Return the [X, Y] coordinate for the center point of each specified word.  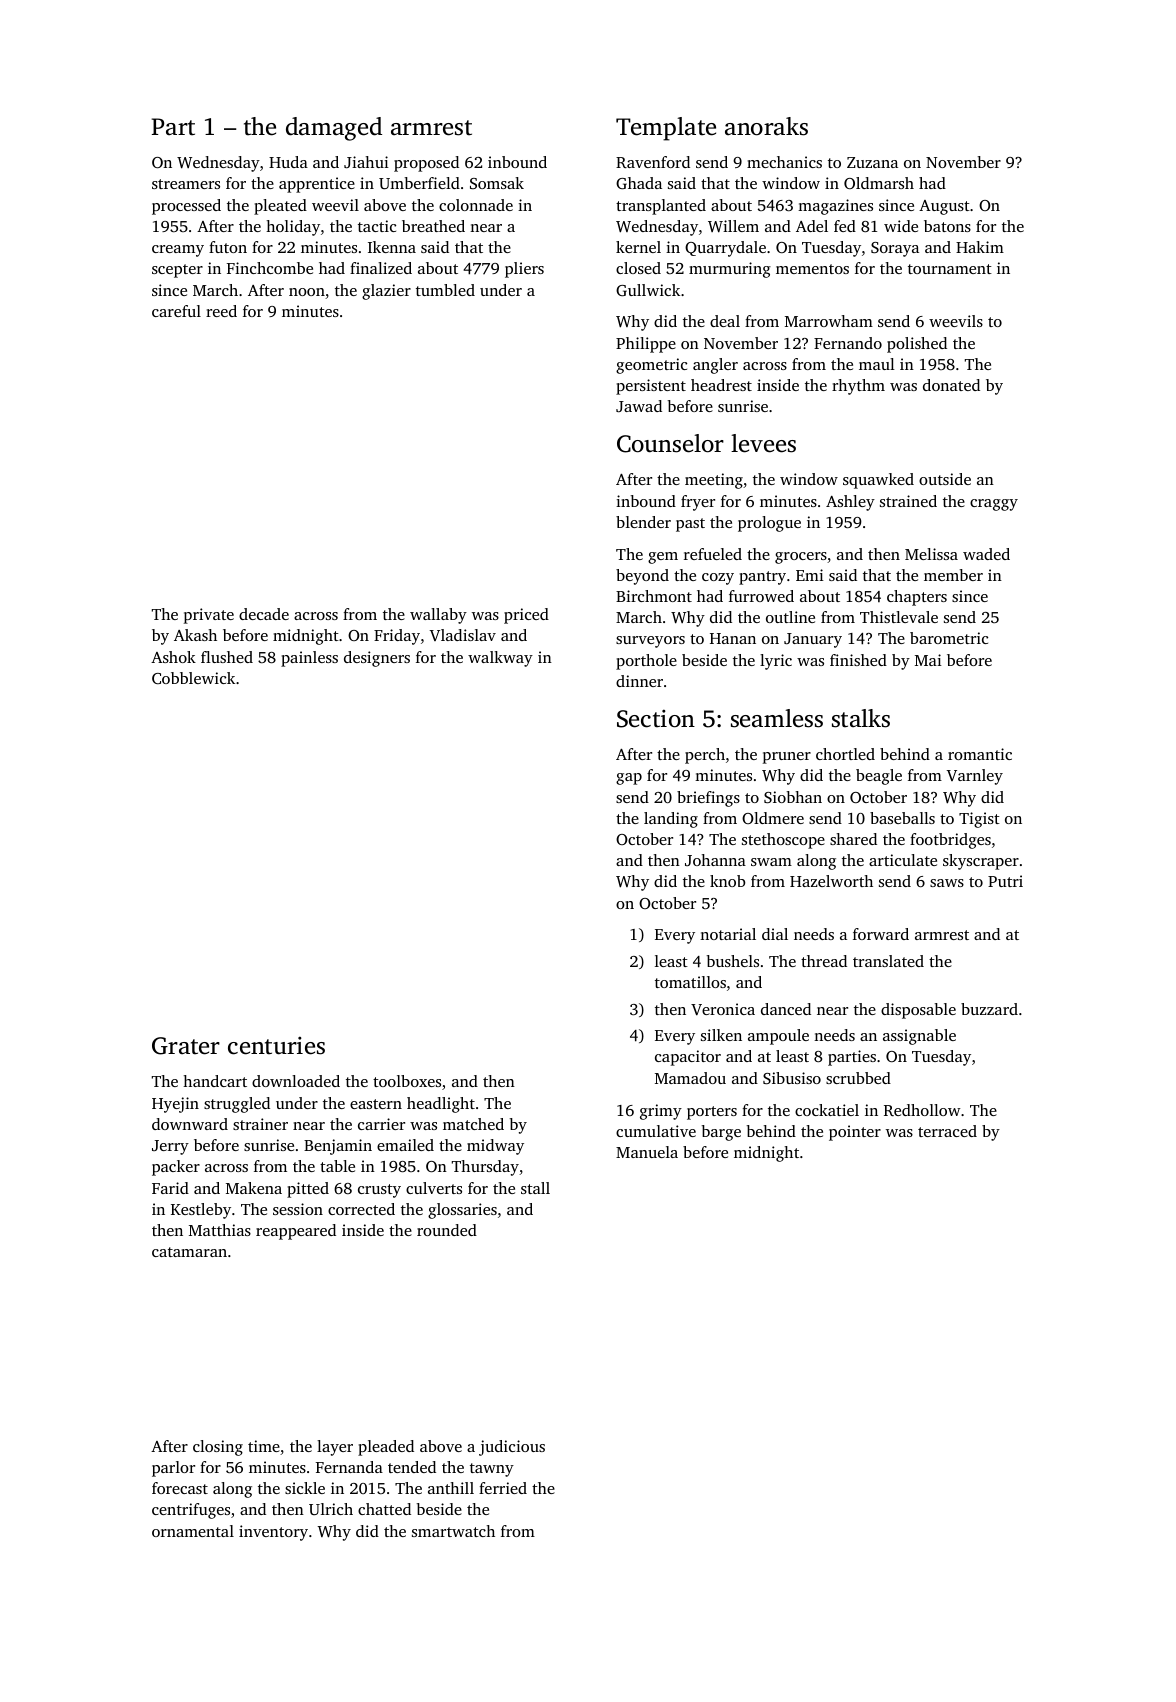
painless [309, 659]
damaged [334, 129]
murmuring [730, 270]
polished [917, 345]
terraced [947, 1131]
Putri [1005, 881]
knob [727, 881]
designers [377, 659]
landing [671, 820]
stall [535, 1188]
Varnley [974, 777]
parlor [173, 1469]
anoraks [766, 126]
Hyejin [175, 1105]
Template [666, 129]
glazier [386, 292]
